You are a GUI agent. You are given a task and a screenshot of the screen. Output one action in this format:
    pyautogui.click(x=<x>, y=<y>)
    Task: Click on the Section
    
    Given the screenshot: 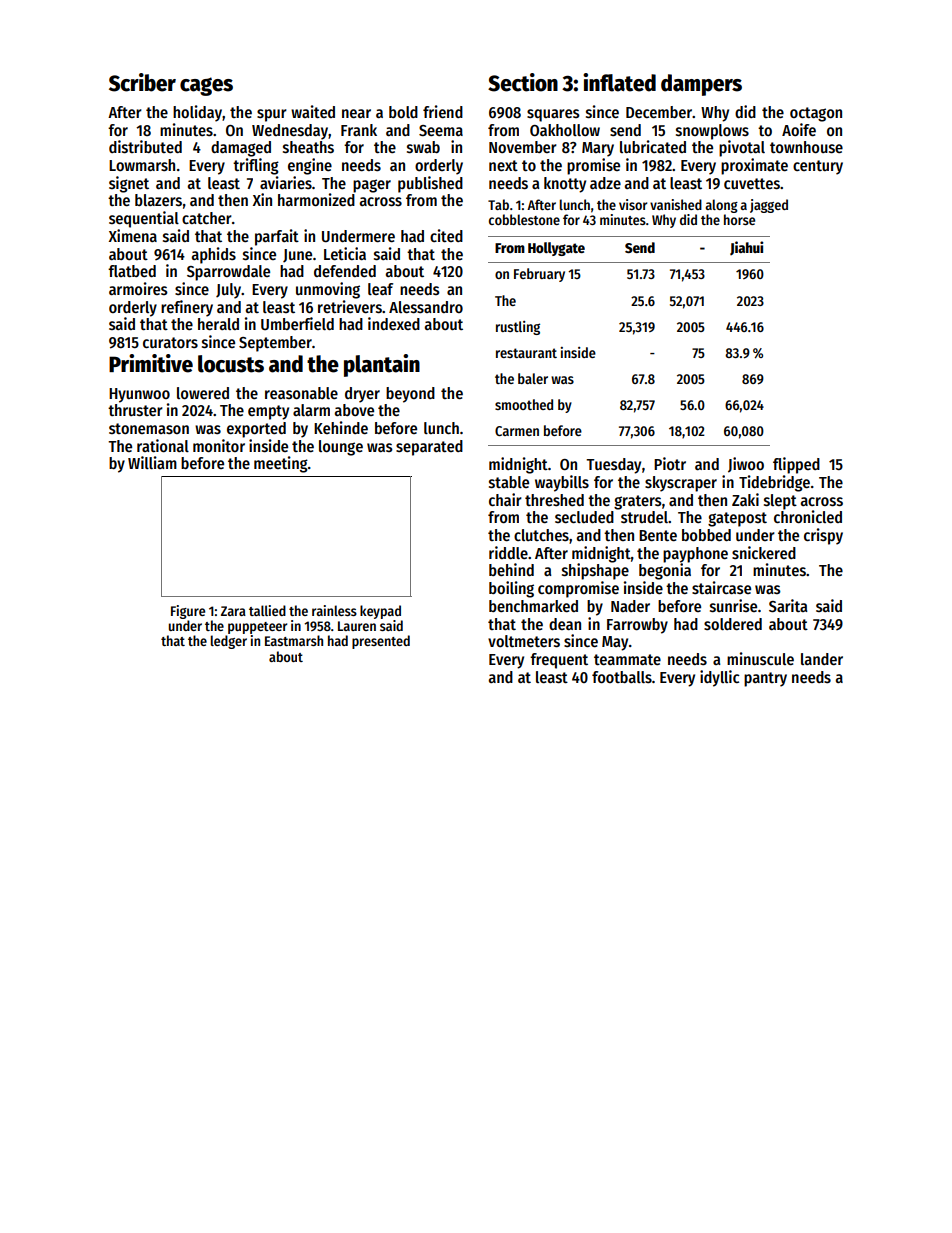 What is the action you would take?
    pyautogui.click(x=523, y=82)
